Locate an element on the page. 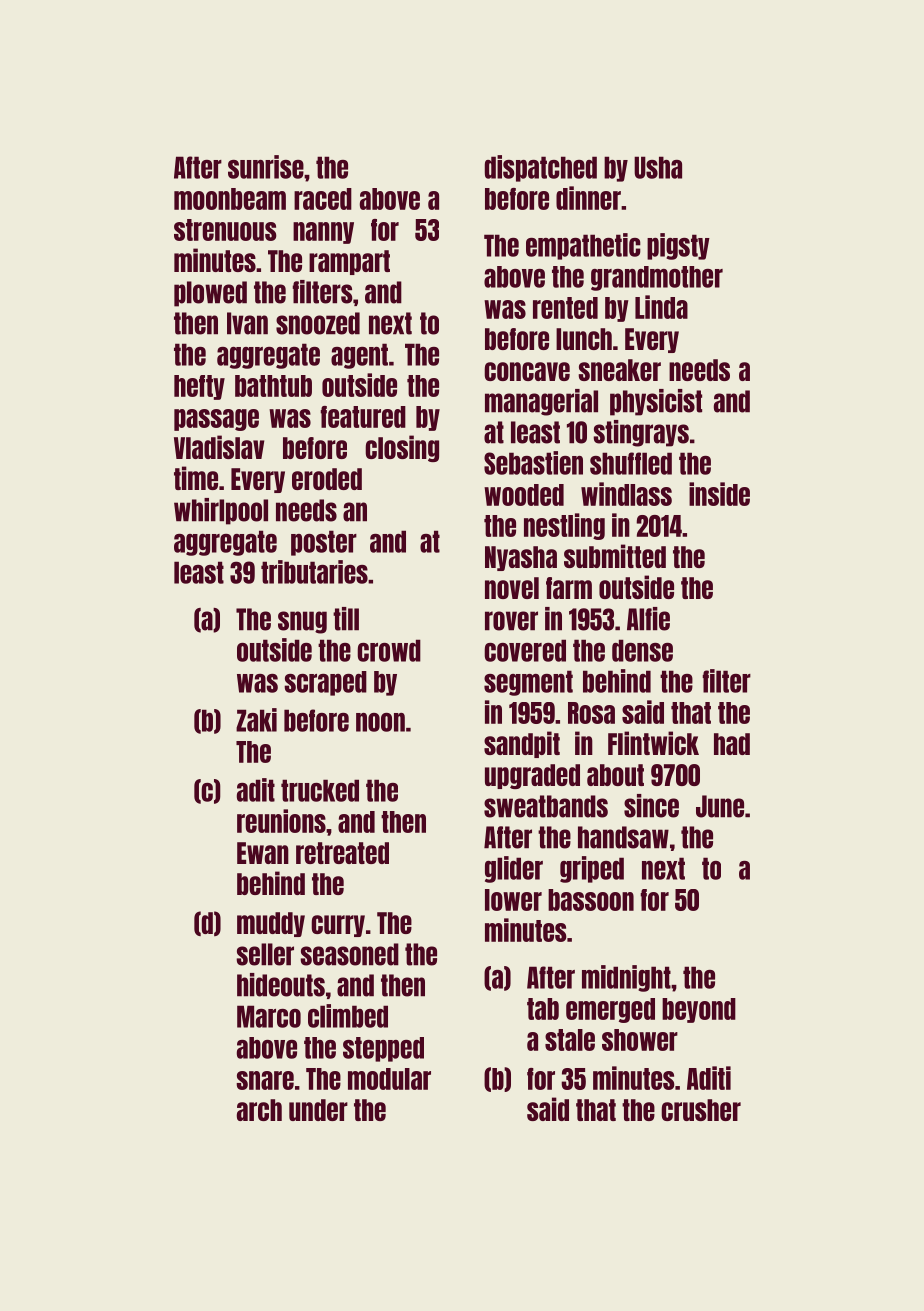 The image size is (924, 1311). crowd is located at coordinates (389, 650).
